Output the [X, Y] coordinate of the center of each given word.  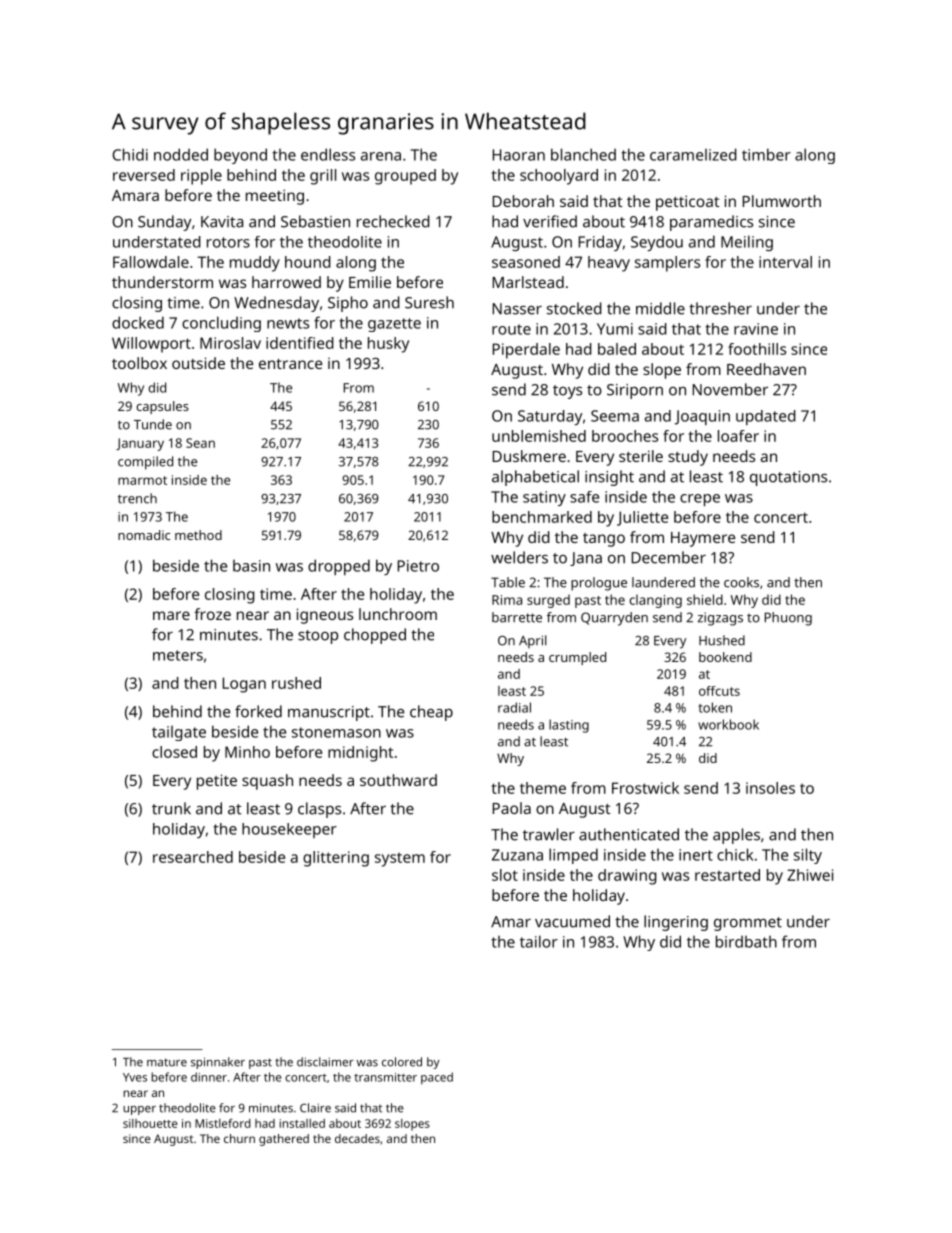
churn [239, 1138]
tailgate [179, 733]
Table [508, 582]
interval [785, 262]
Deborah [523, 201]
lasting [569, 726]
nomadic [144, 535]
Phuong [788, 619]
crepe [700, 500]
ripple [201, 177]
